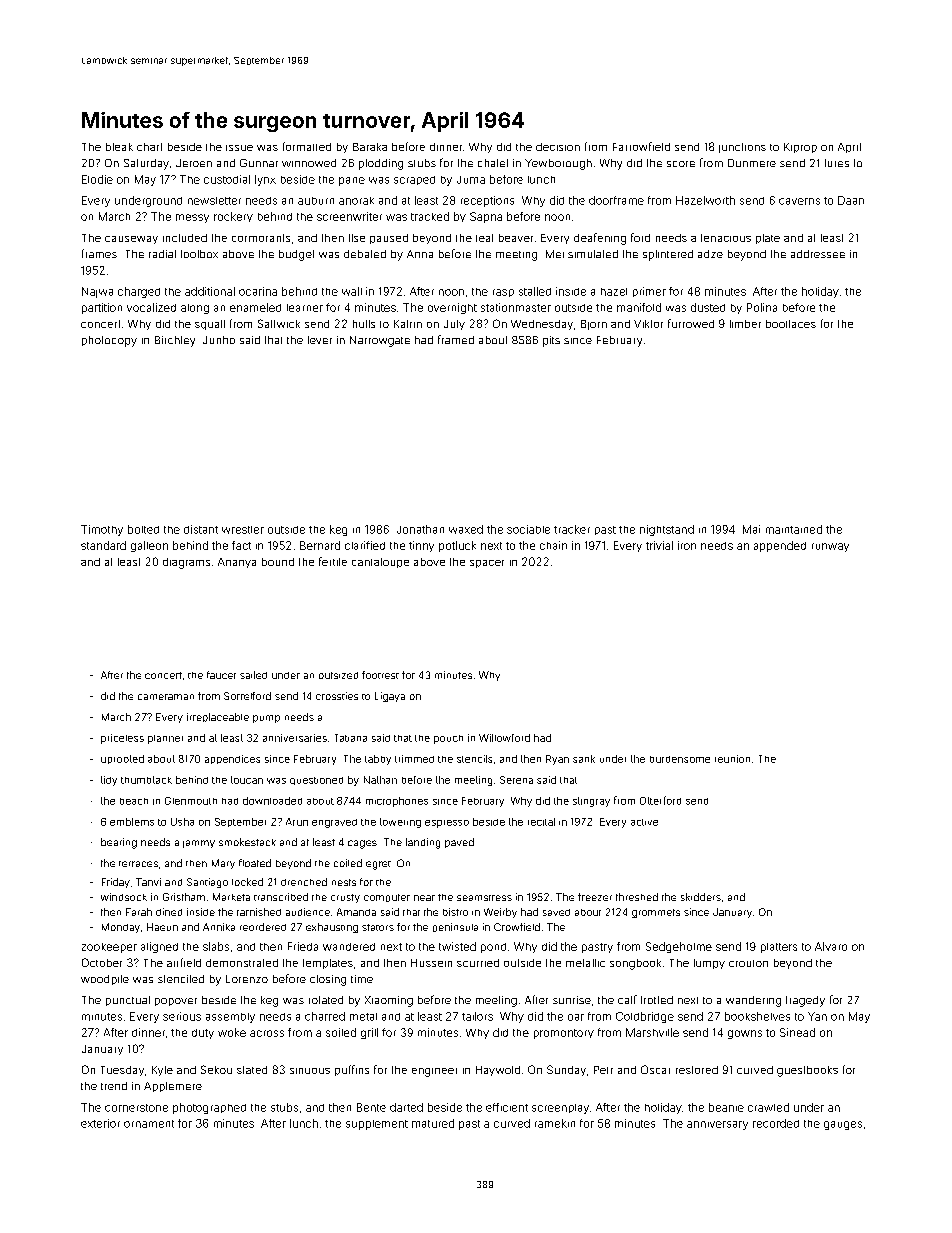 The width and height of the screenshot is (952, 1233). What do you see at coordinates (800, 148) in the screenshot?
I see `Kiprop` at bounding box center [800, 148].
